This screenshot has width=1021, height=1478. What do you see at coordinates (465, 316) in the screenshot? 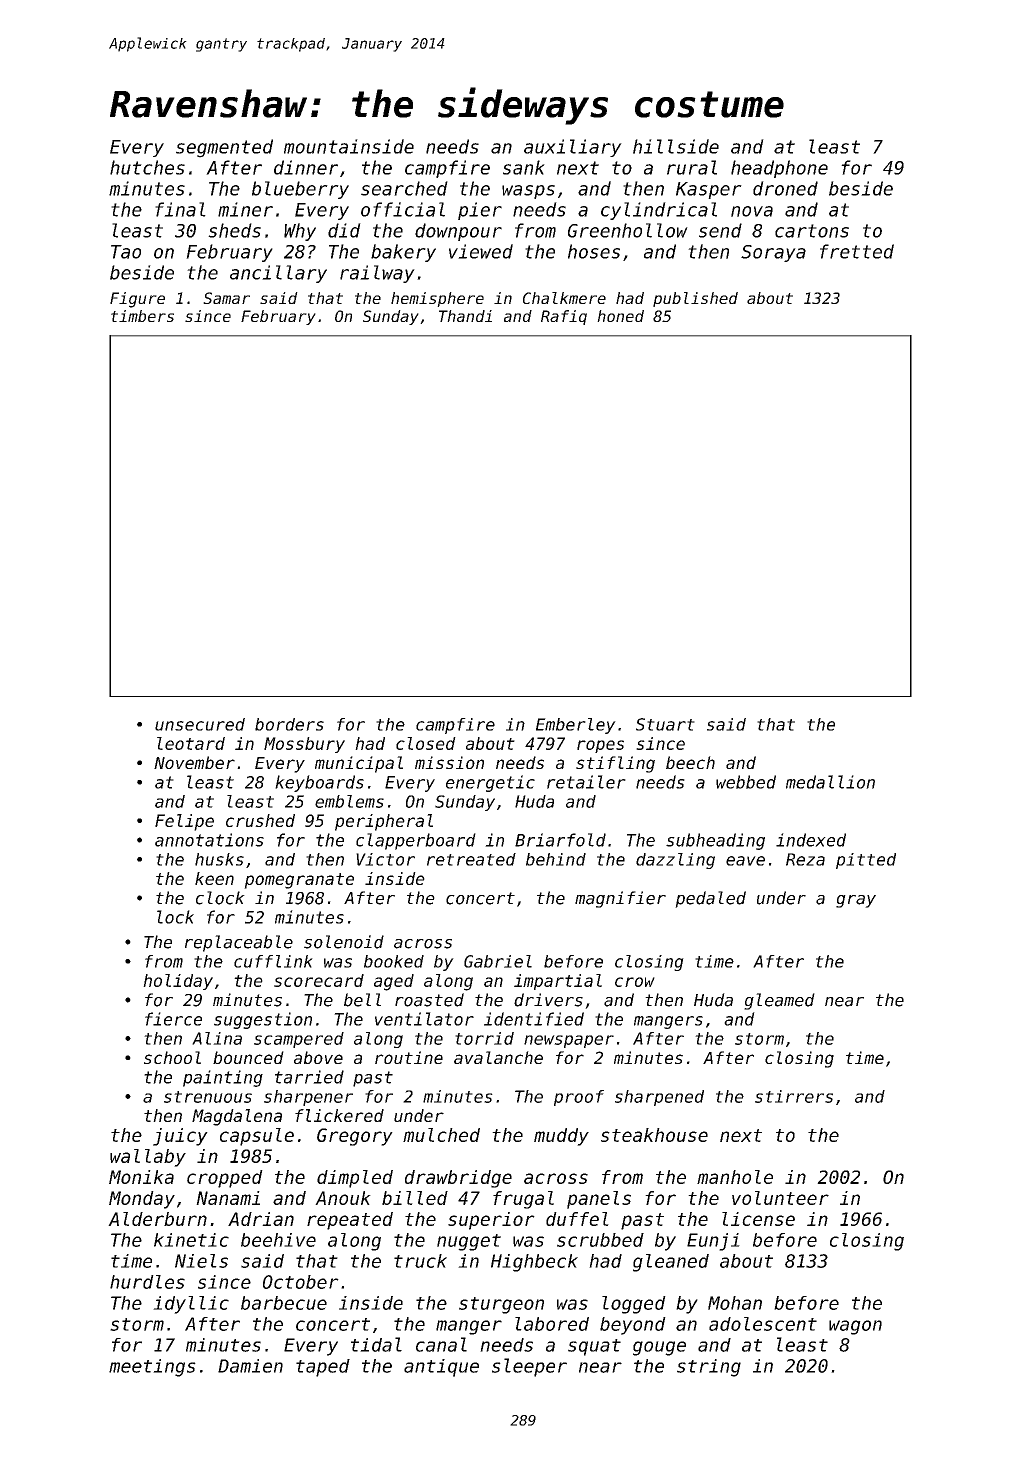
I see `Thandi` at bounding box center [465, 316].
